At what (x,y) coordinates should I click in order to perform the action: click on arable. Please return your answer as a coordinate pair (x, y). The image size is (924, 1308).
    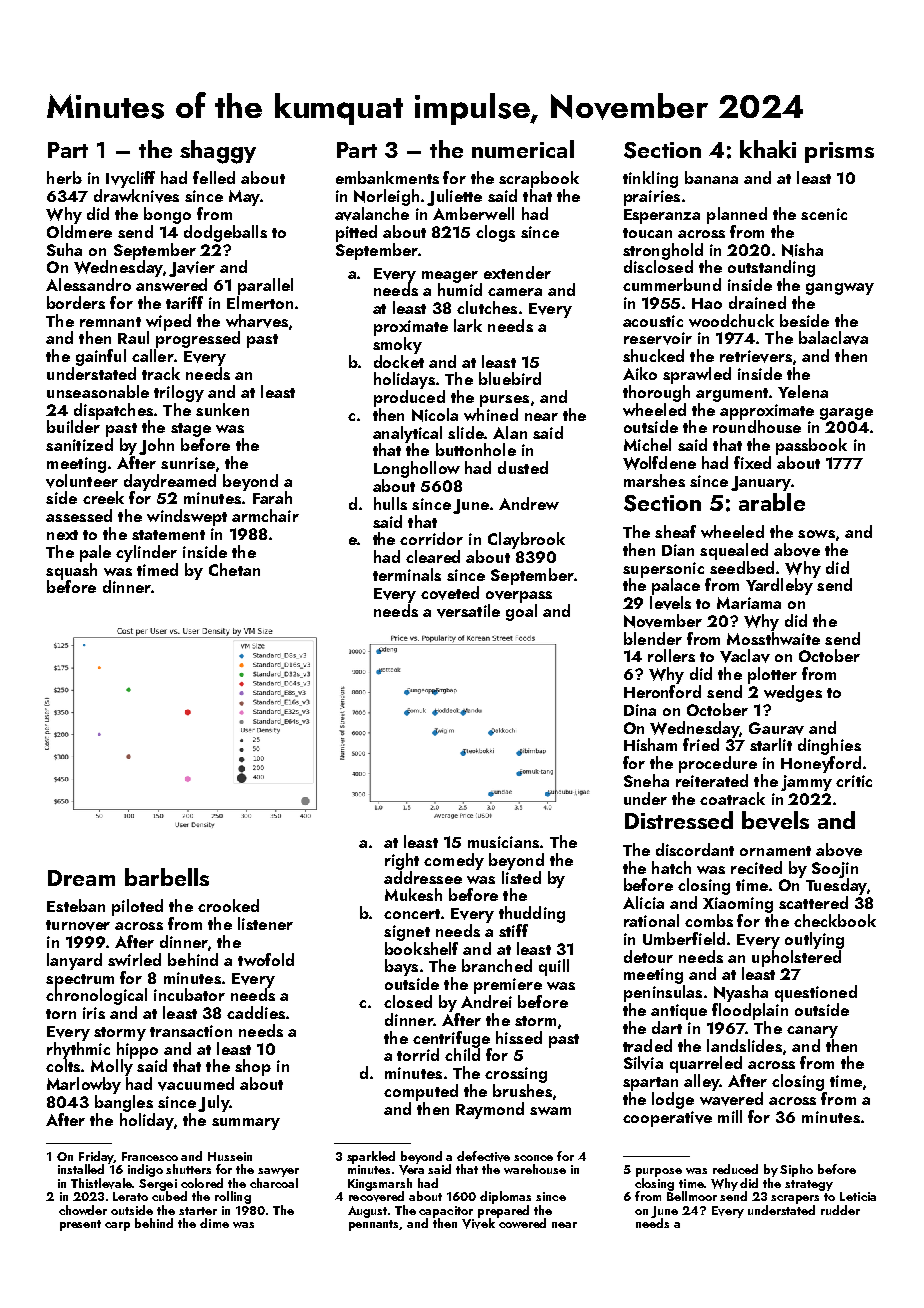
    Looking at the image, I should click on (772, 502).
